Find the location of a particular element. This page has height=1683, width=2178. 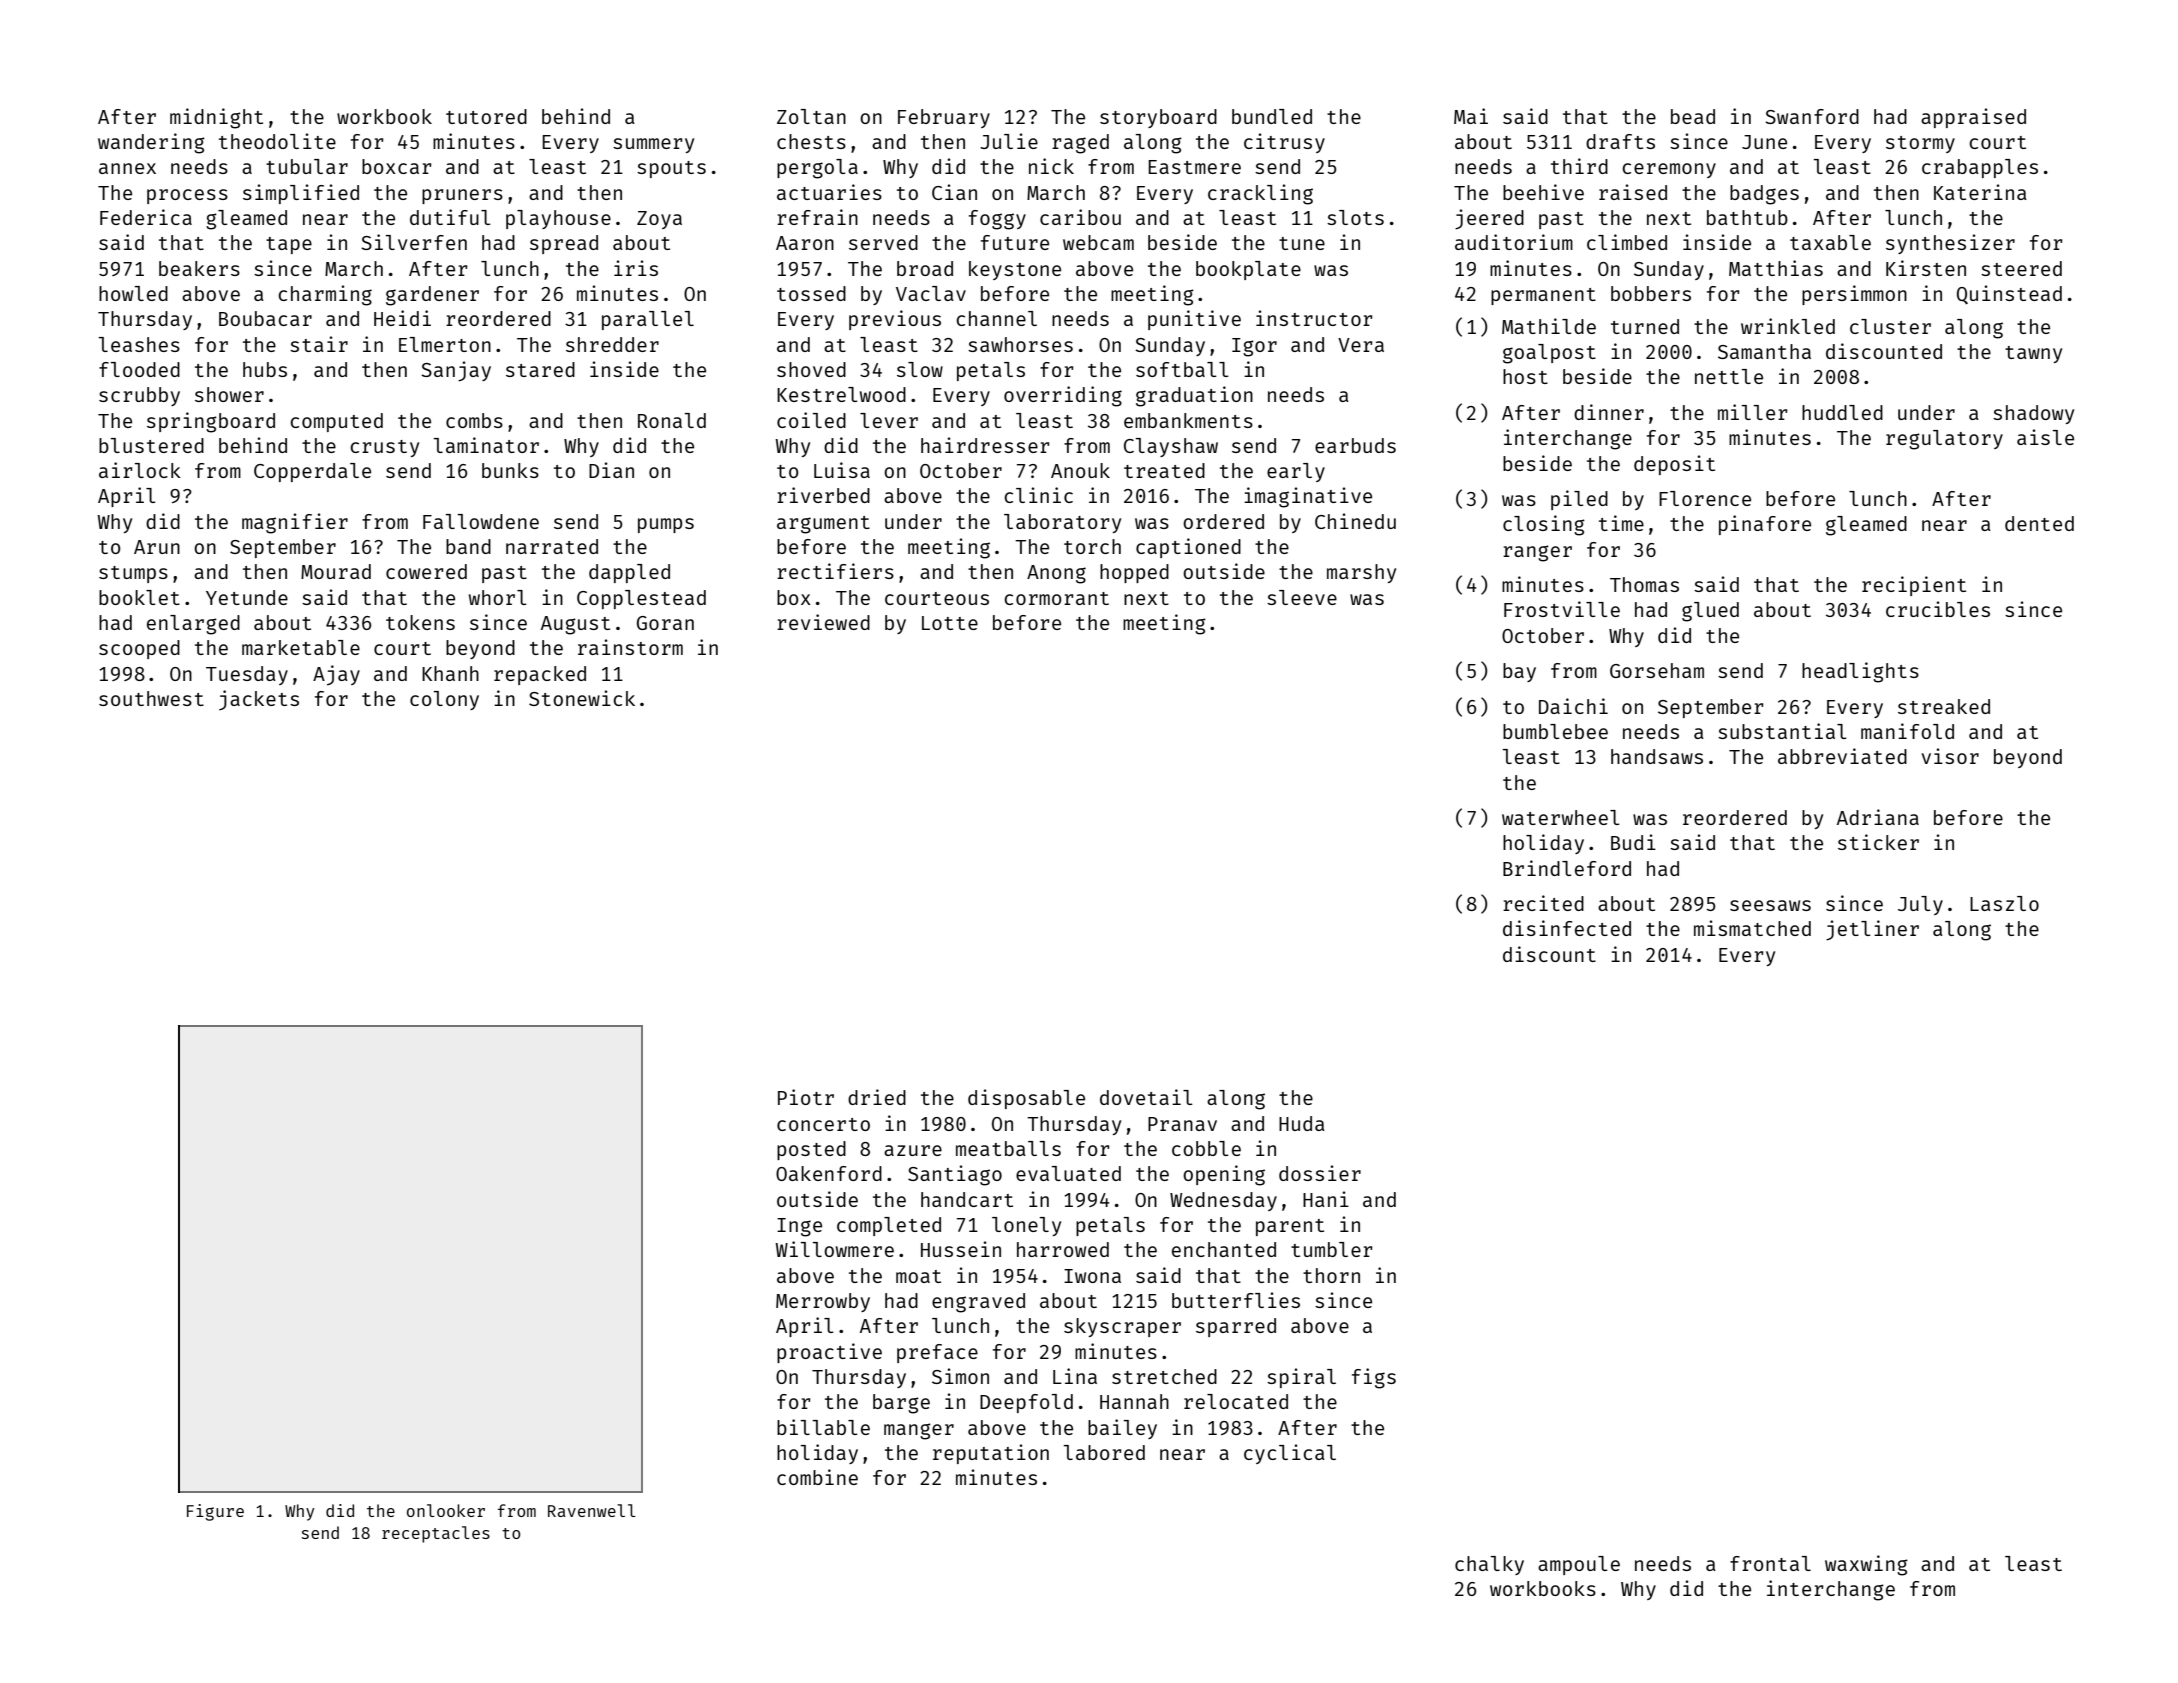

narrated is located at coordinates (552, 546).
